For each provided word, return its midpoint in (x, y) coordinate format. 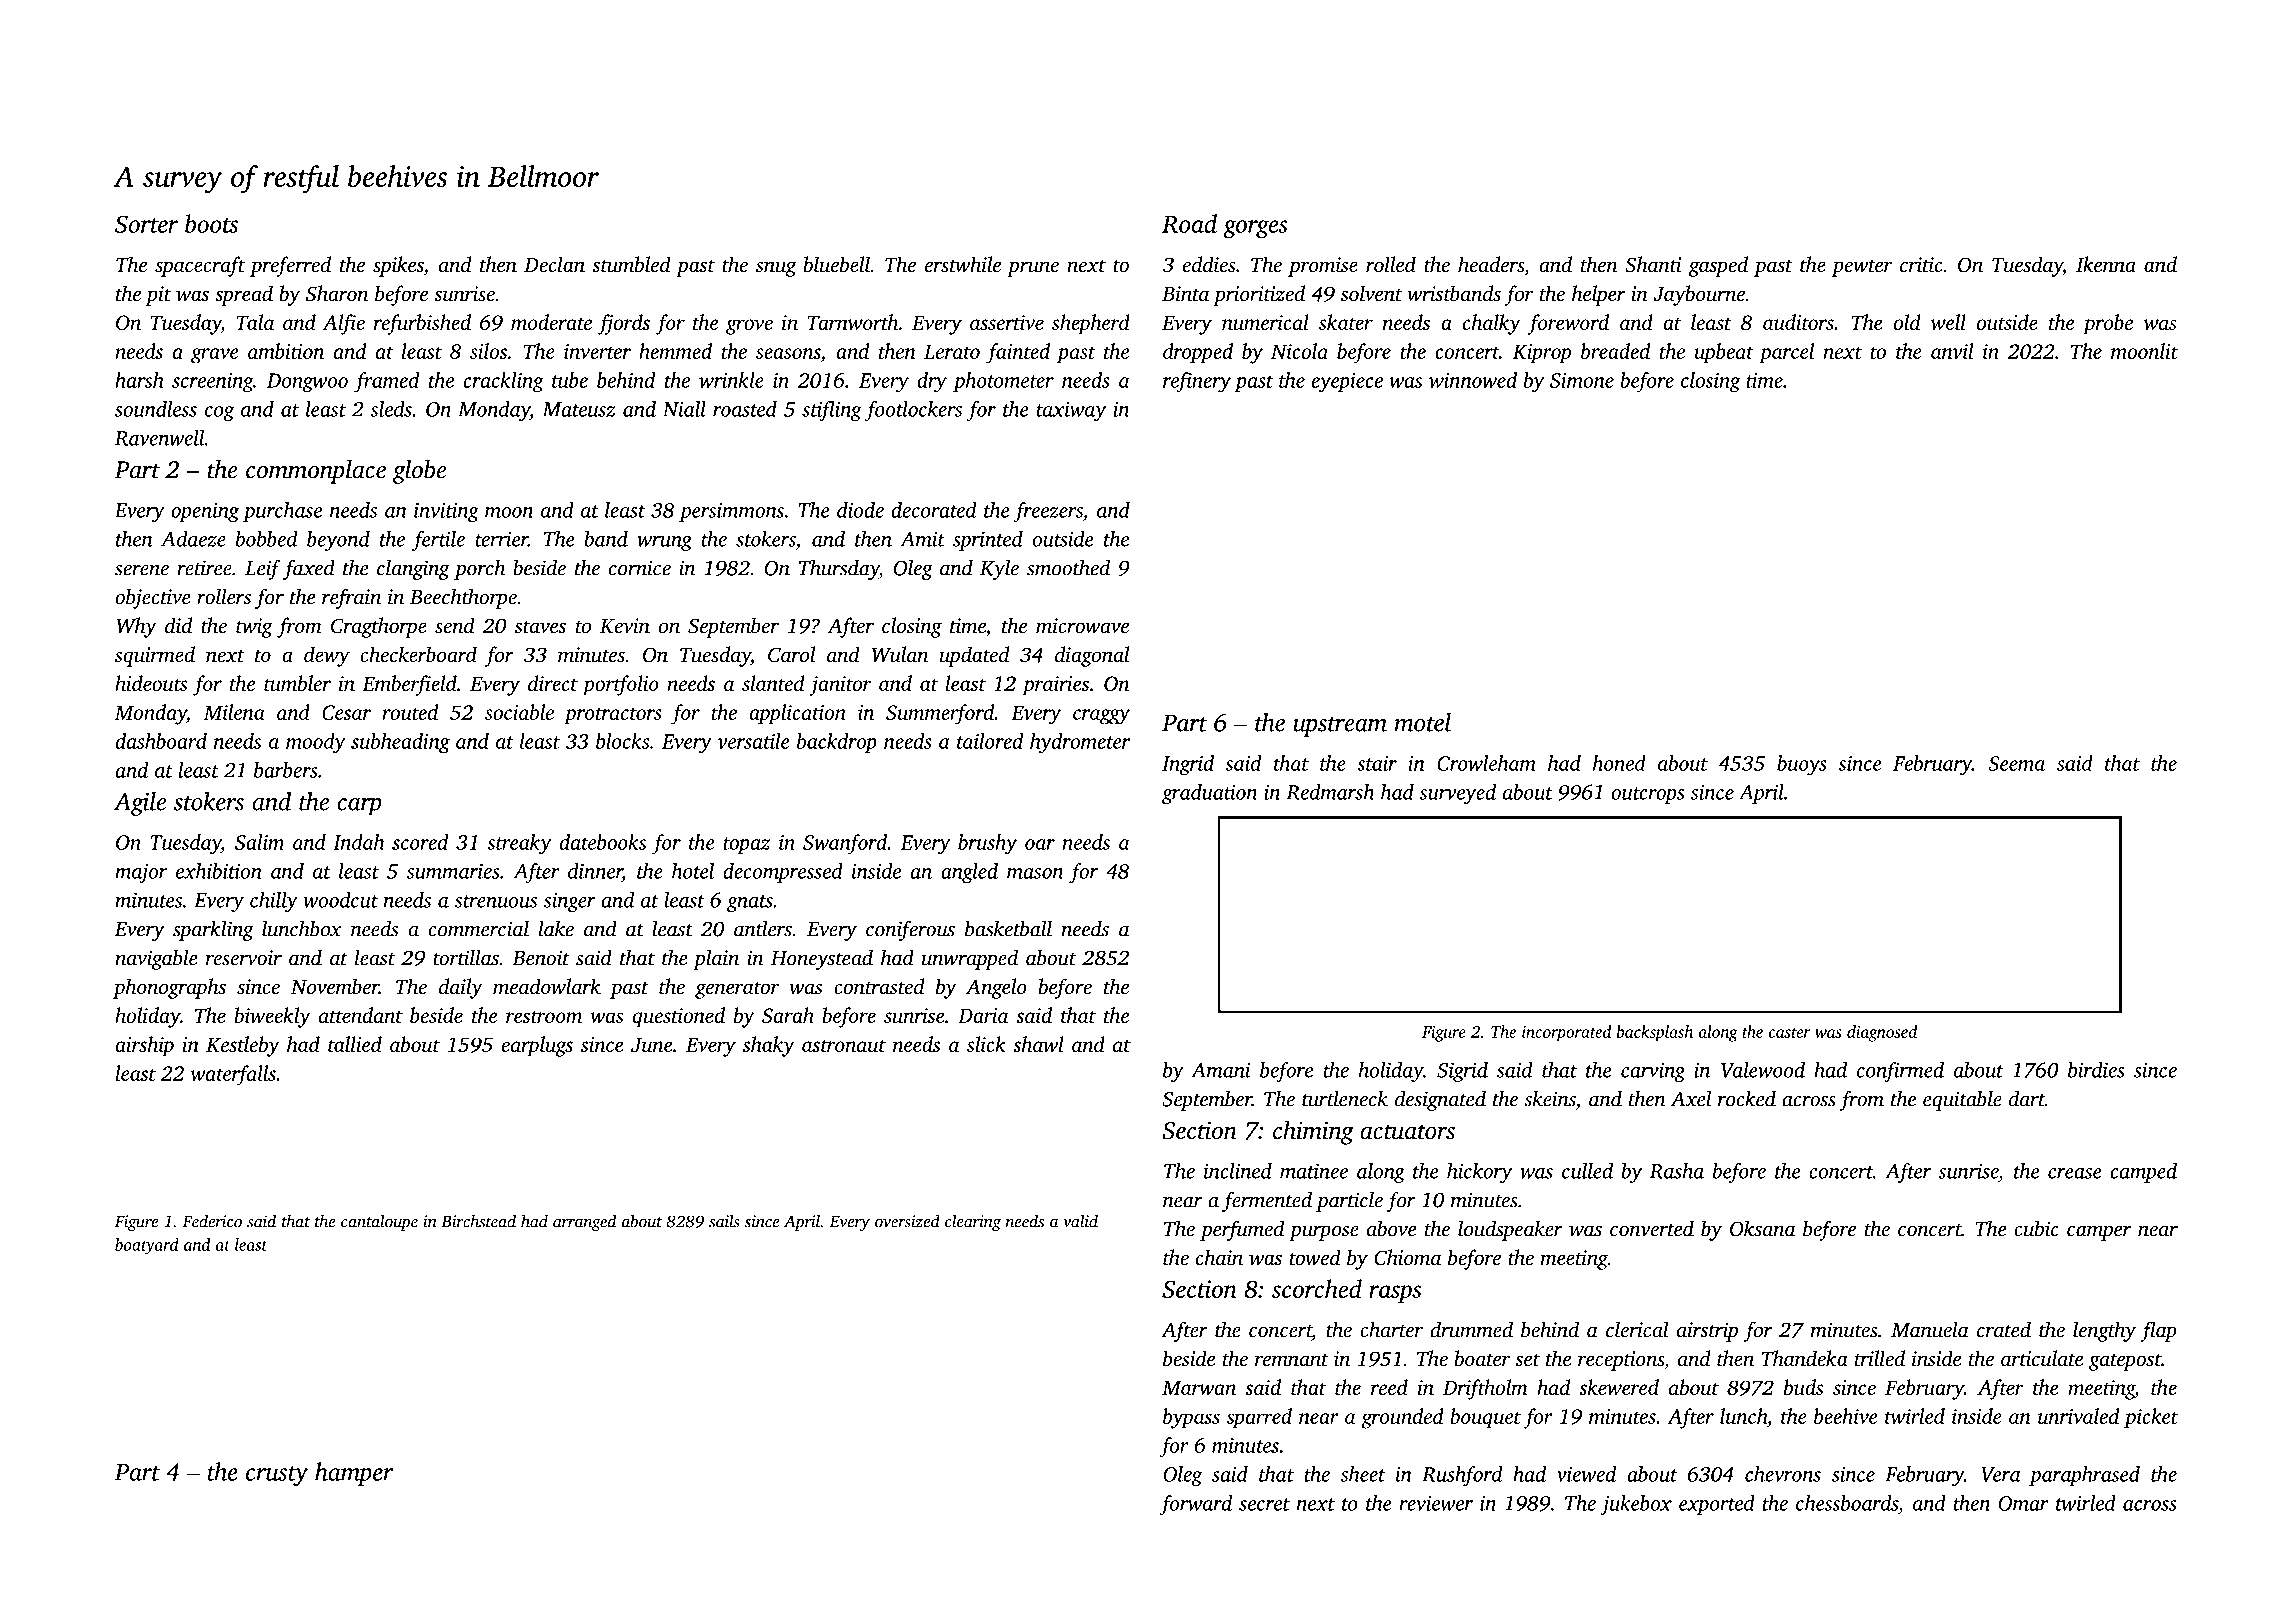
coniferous (910, 930)
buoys (1802, 765)
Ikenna (2106, 264)
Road (1189, 223)
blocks (623, 741)
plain (716, 959)
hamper (354, 1474)
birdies (2096, 1070)
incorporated (1567, 1033)
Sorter (146, 224)
